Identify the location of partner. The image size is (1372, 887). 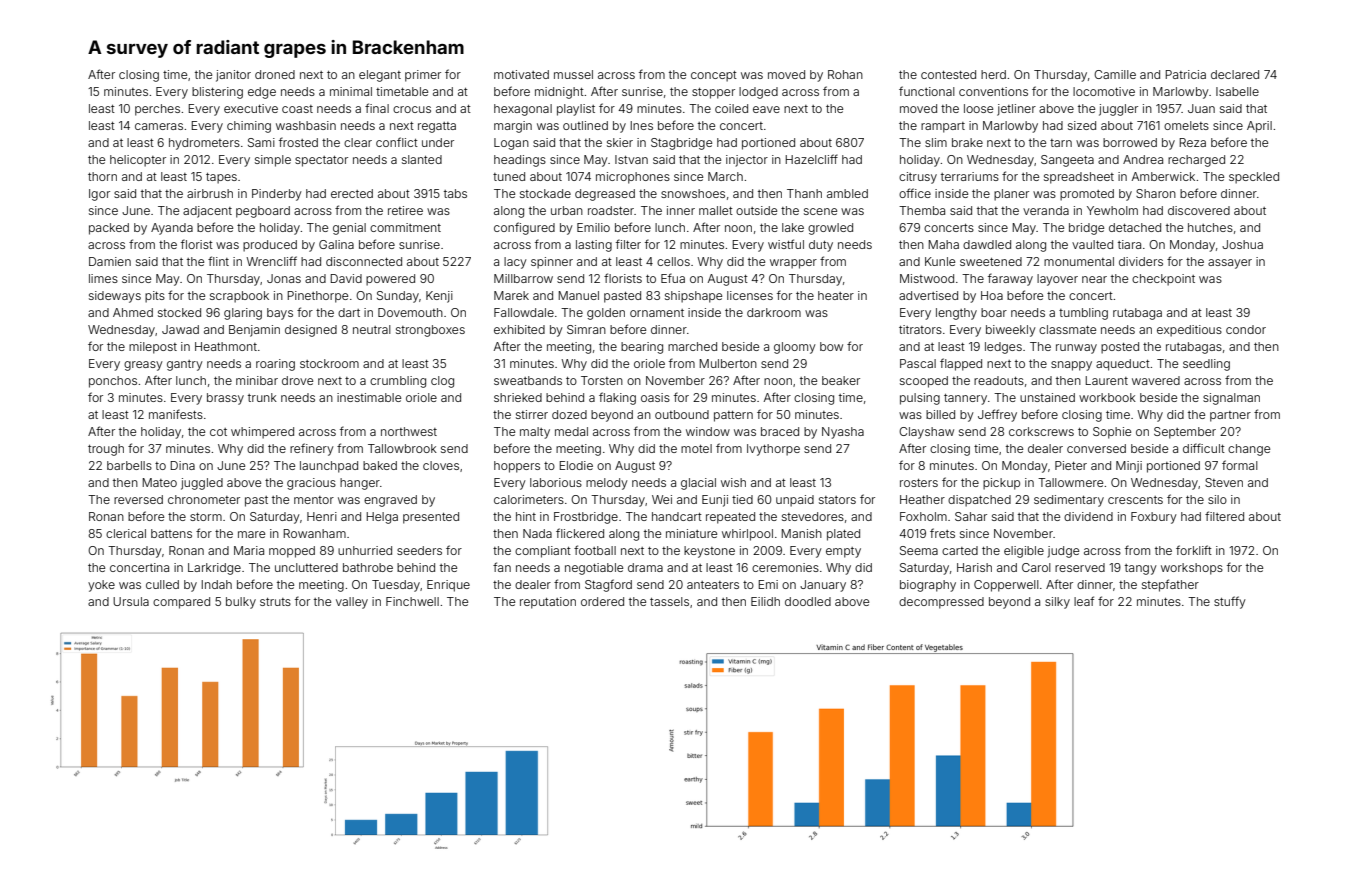
(1230, 416).
